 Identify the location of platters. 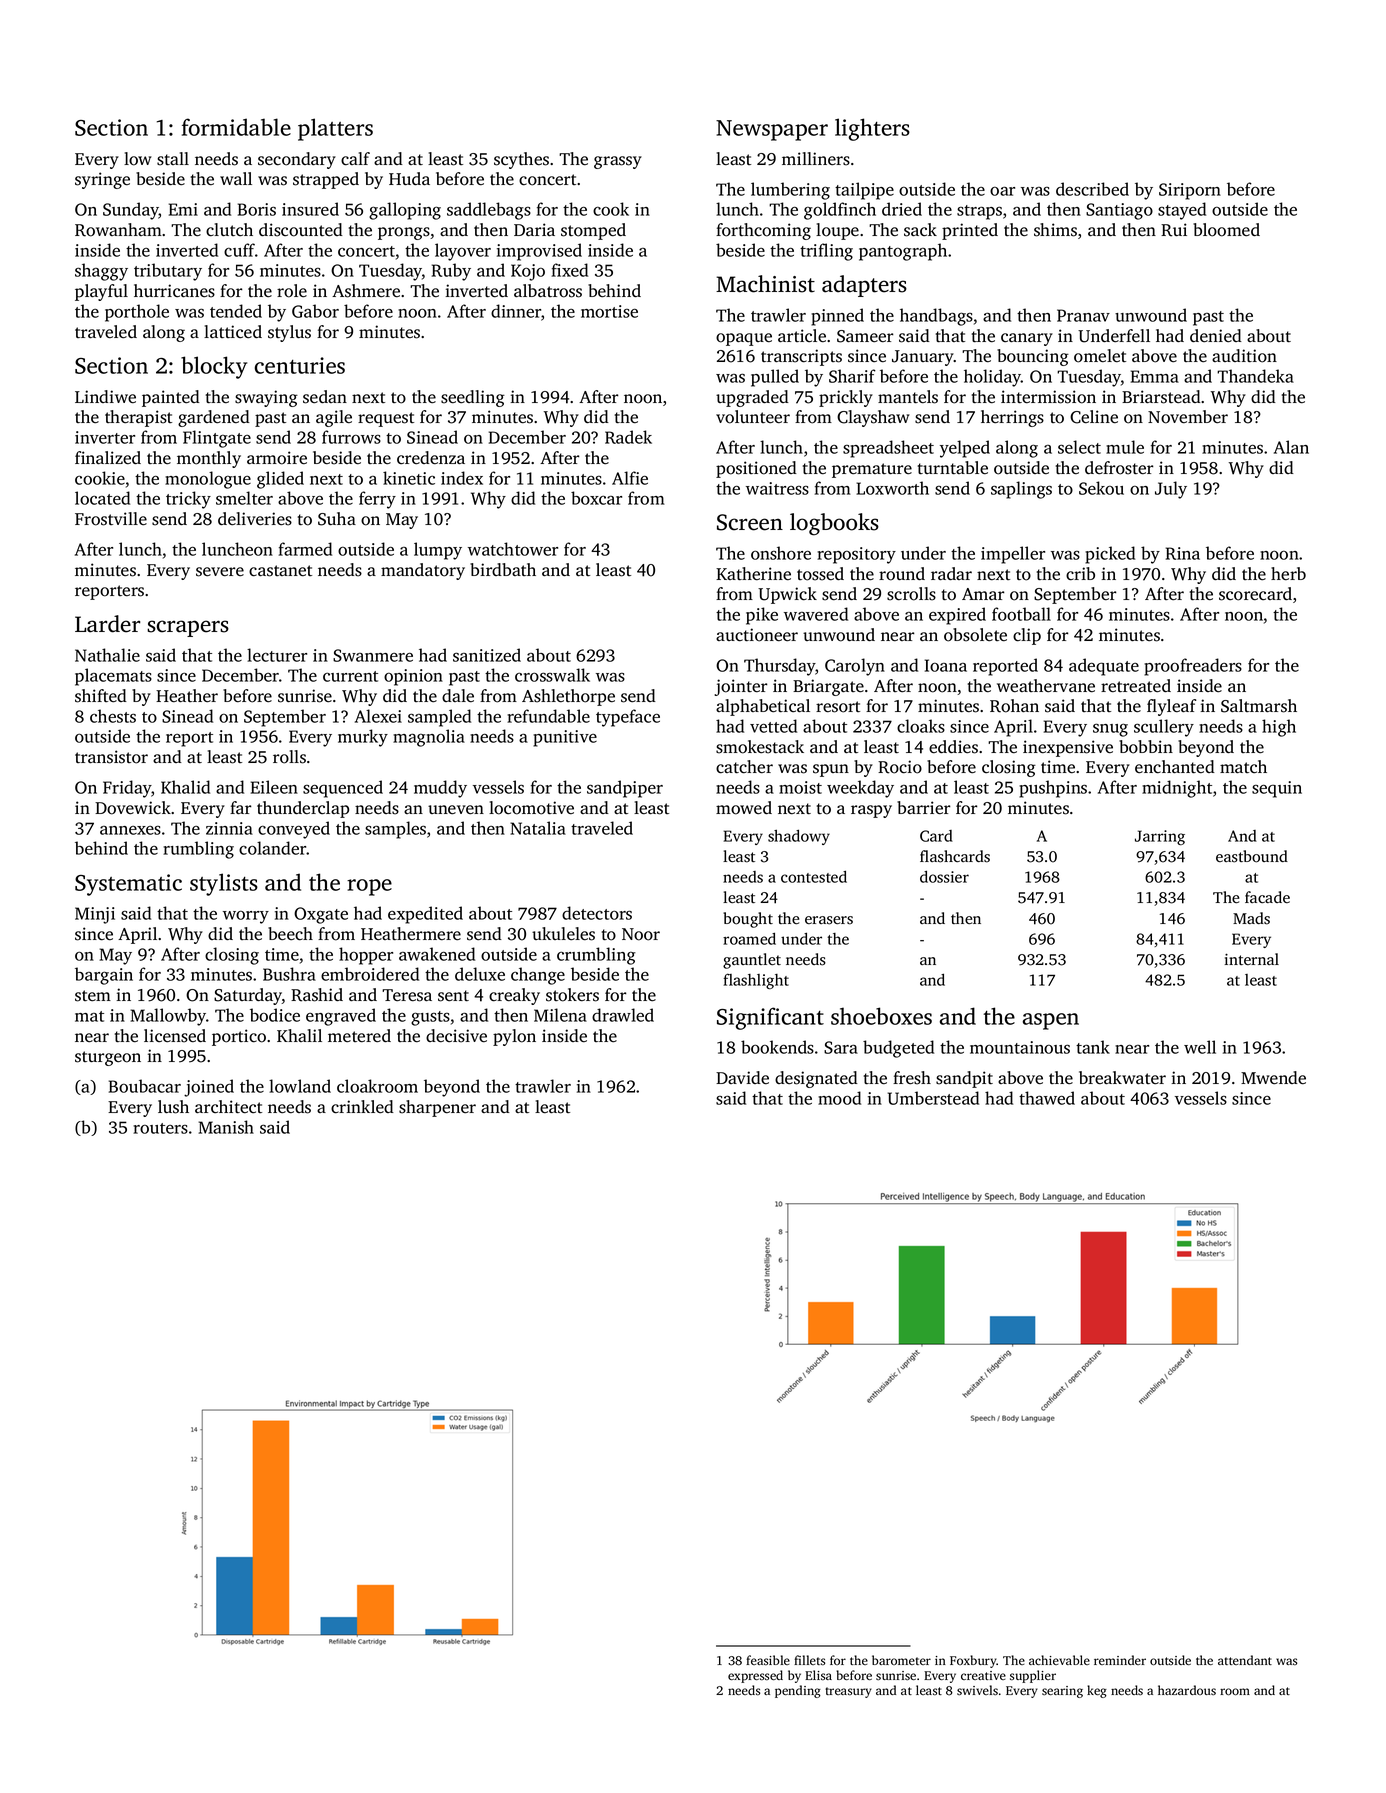
(335, 129).
